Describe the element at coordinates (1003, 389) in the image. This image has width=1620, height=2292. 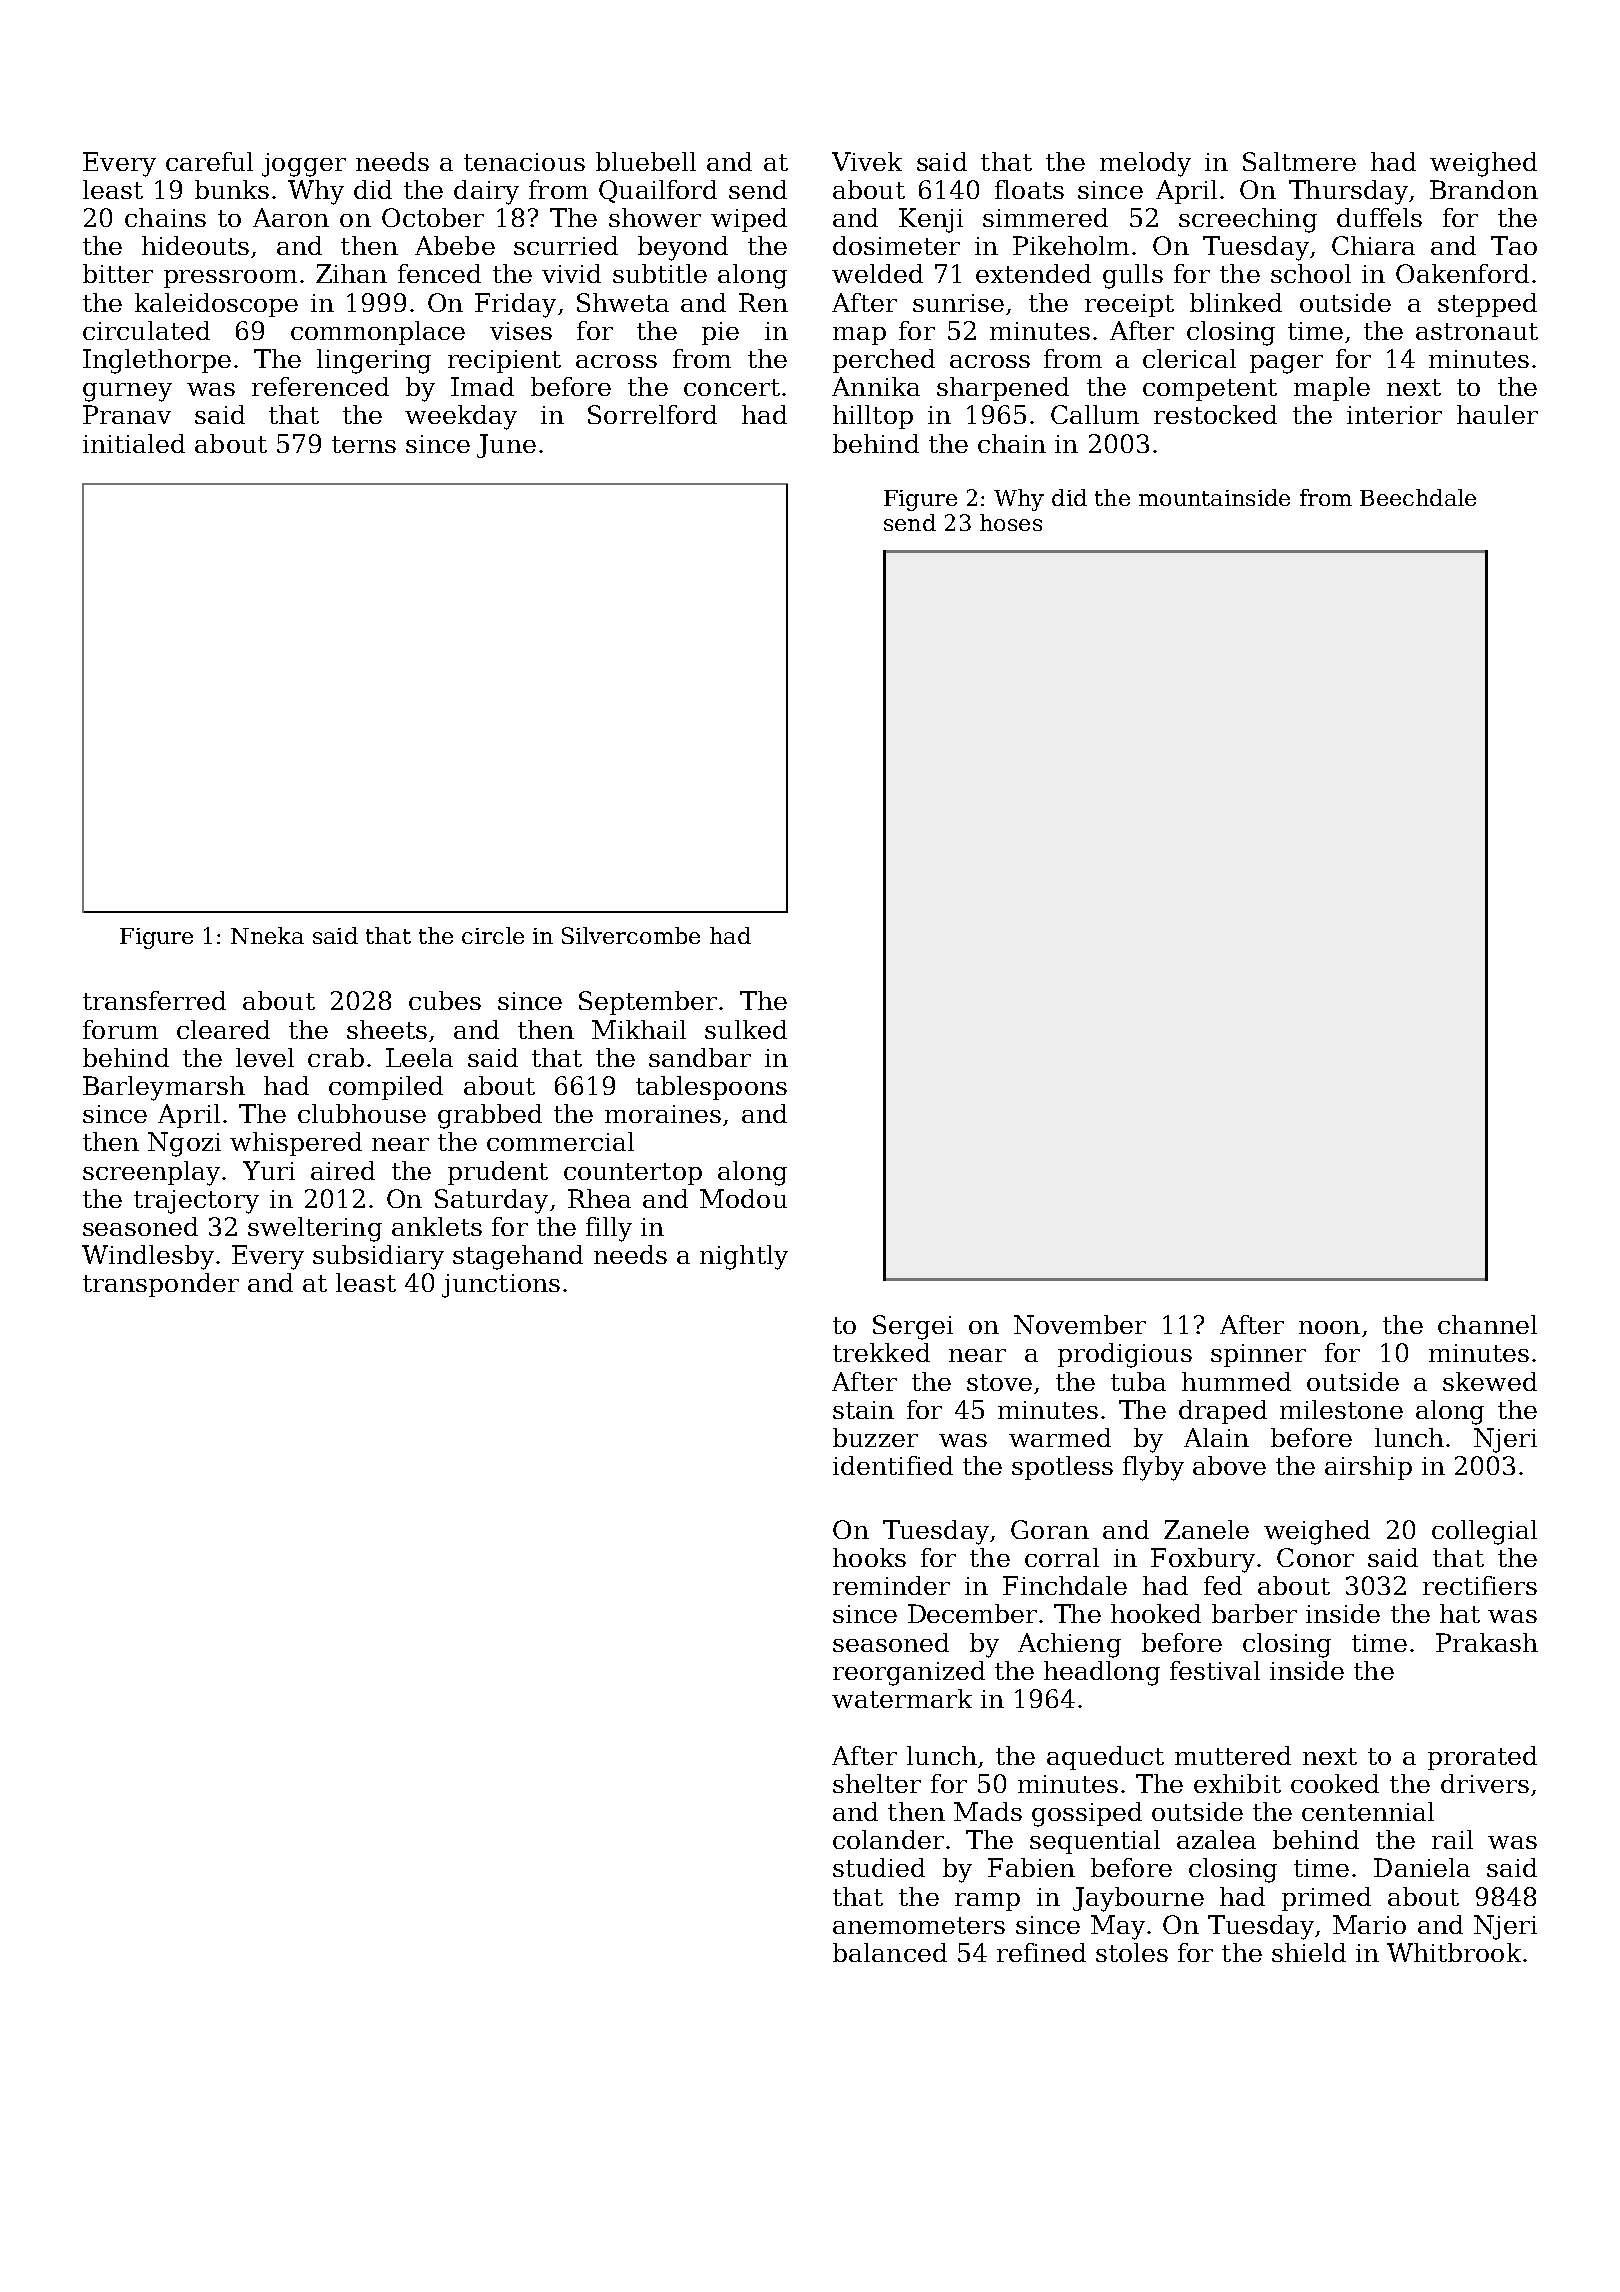
I see `sharpened` at that location.
